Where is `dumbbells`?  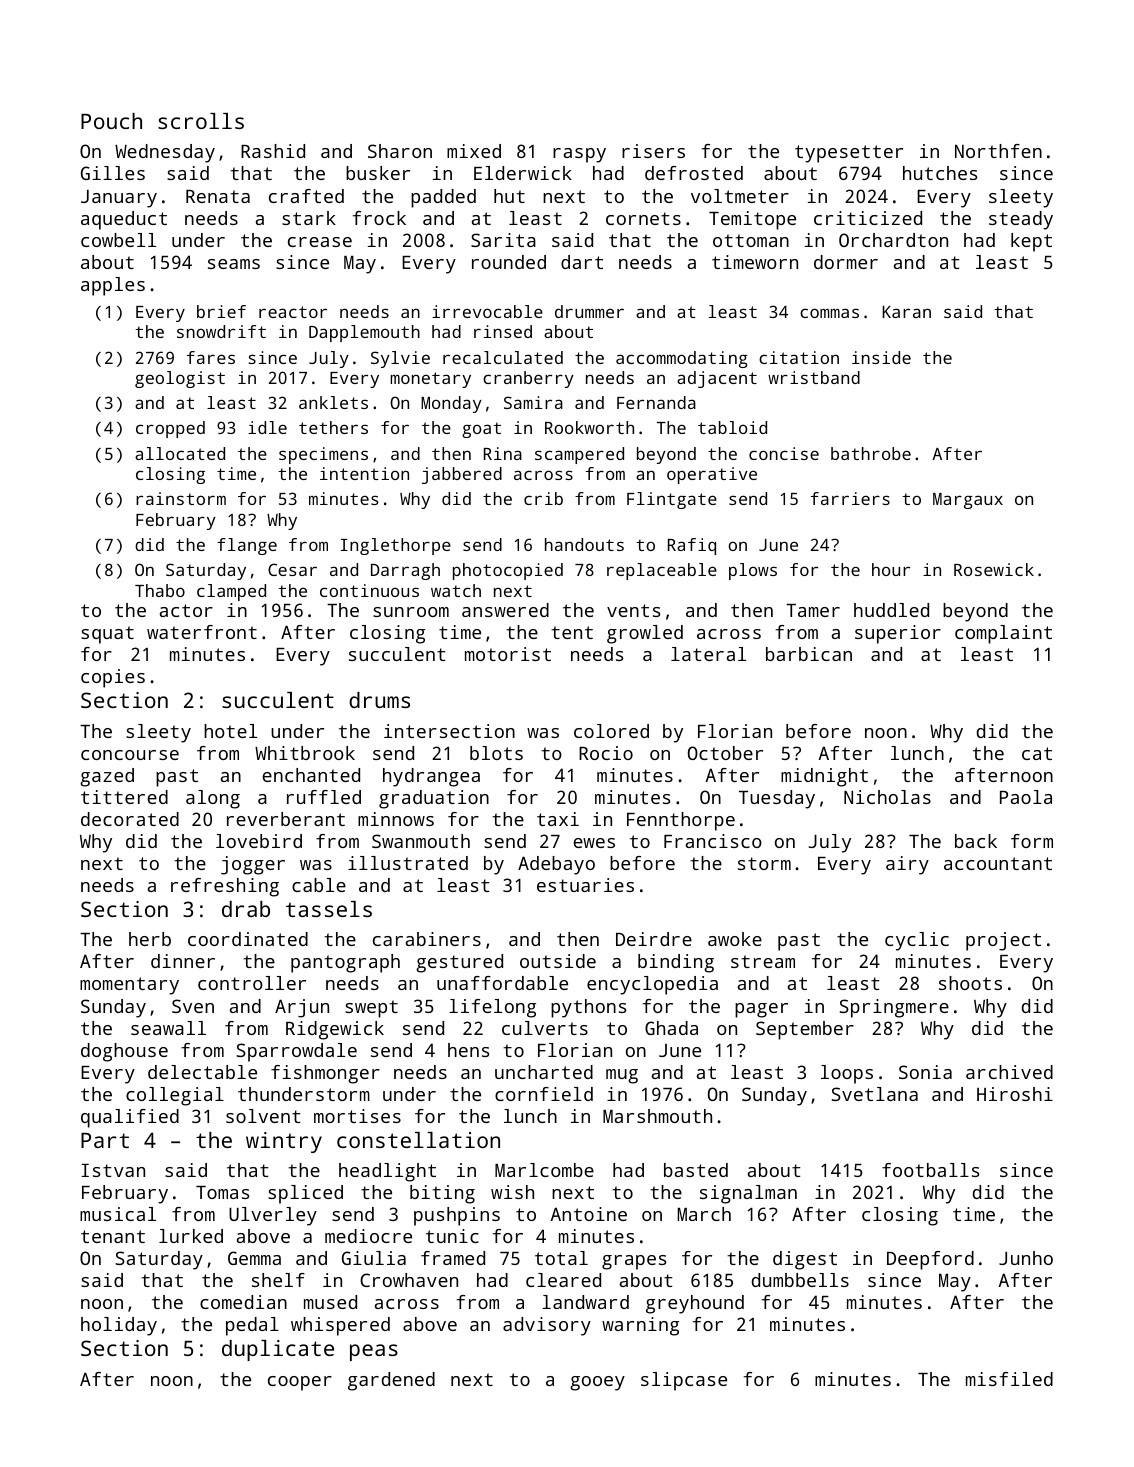
dumbbells is located at coordinates (800, 1280).
